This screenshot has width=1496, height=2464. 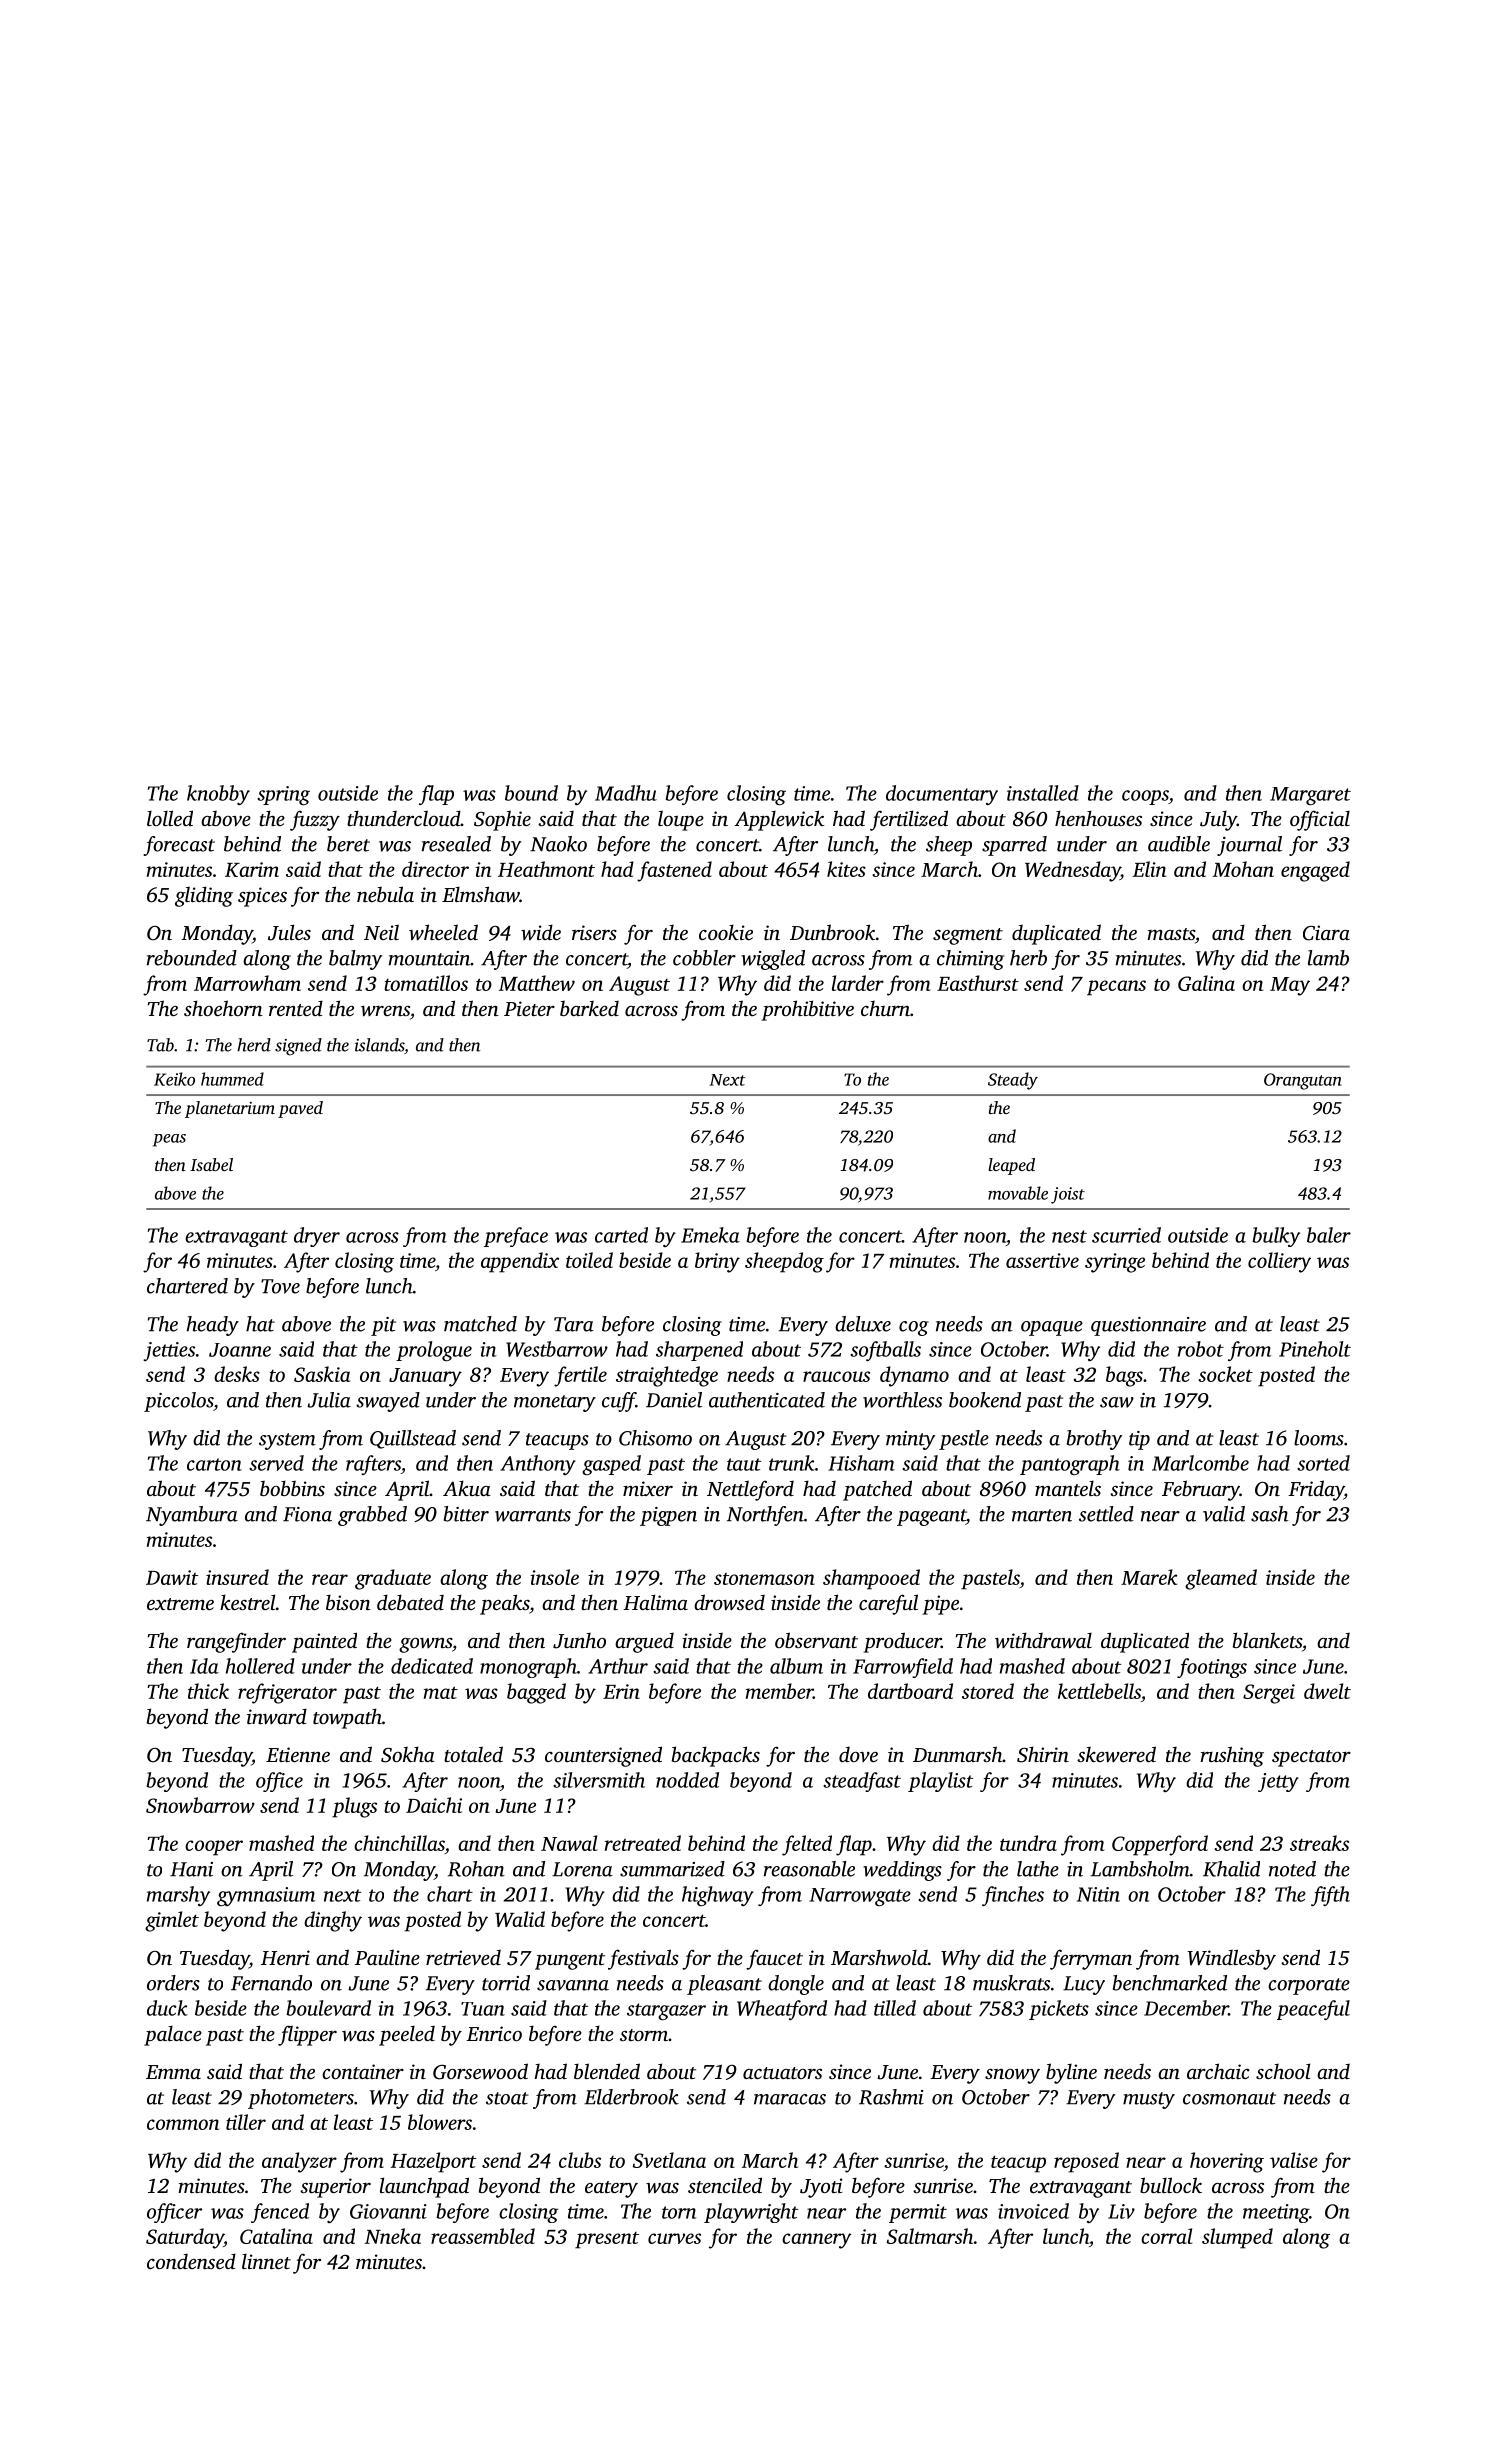 I want to click on slumped, so click(x=1237, y=2238).
